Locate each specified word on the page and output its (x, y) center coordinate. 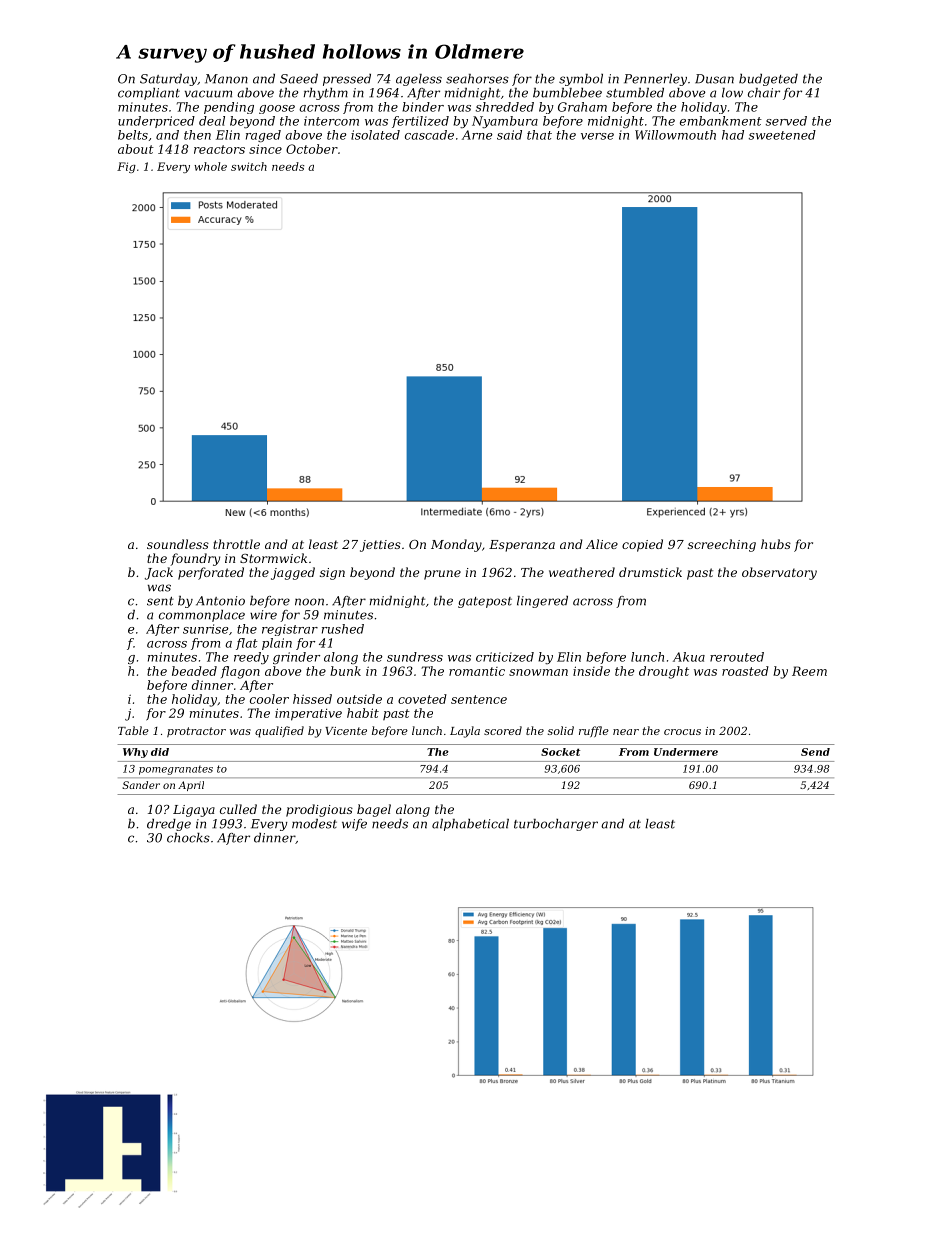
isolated (375, 135)
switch (249, 166)
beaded (194, 671)
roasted (745, 671)
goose (277, 109)
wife (354, 825)
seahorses (477, 79)
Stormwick (273, 558)
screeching (722, 545)
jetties (380, 546)
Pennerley (655, 80)
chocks (188, 838)
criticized (505, 657)
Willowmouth (675, 135)
